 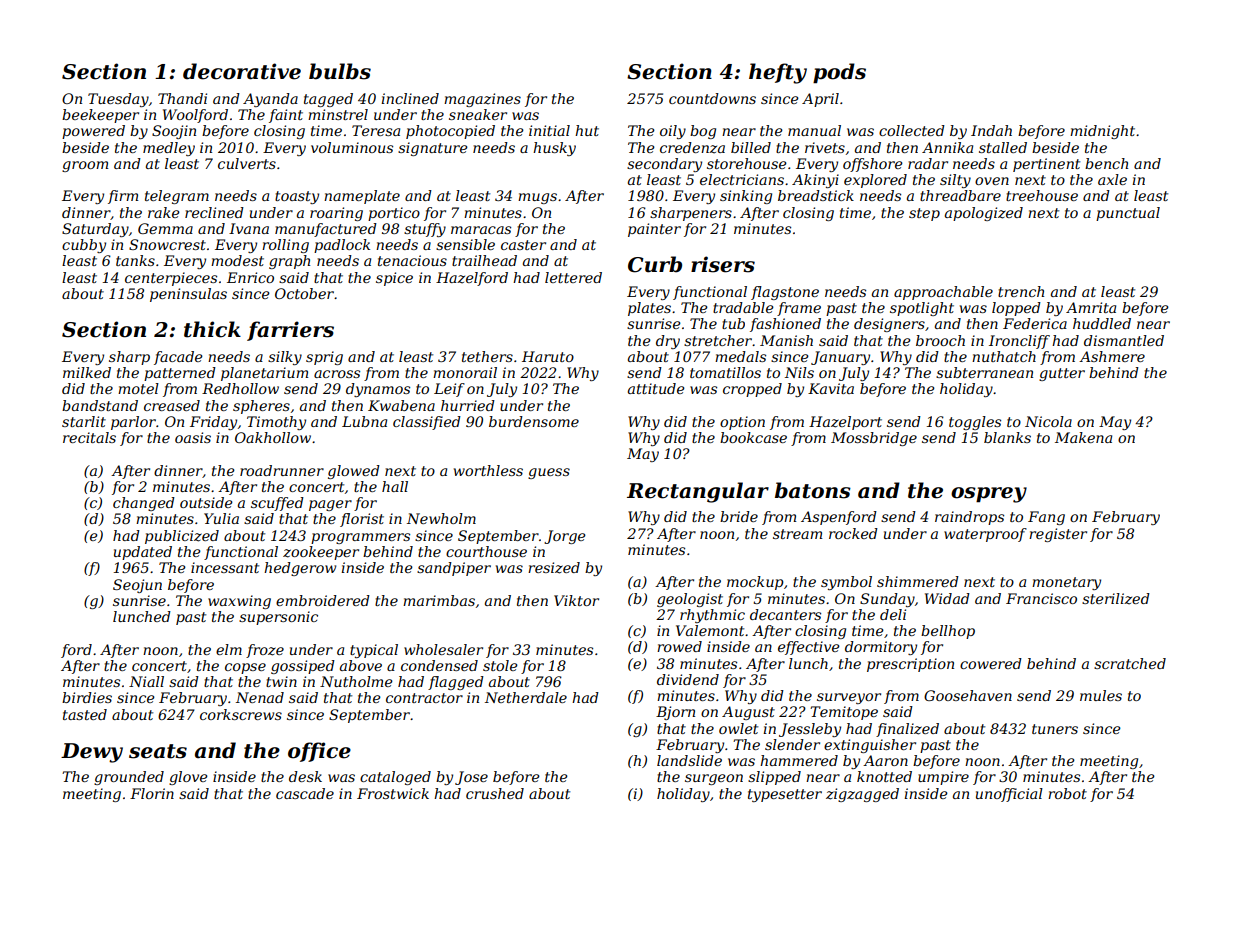 What do you see at coordinates (839, 73) in the image?
I see `pods` at bounding box center [839, 73].
